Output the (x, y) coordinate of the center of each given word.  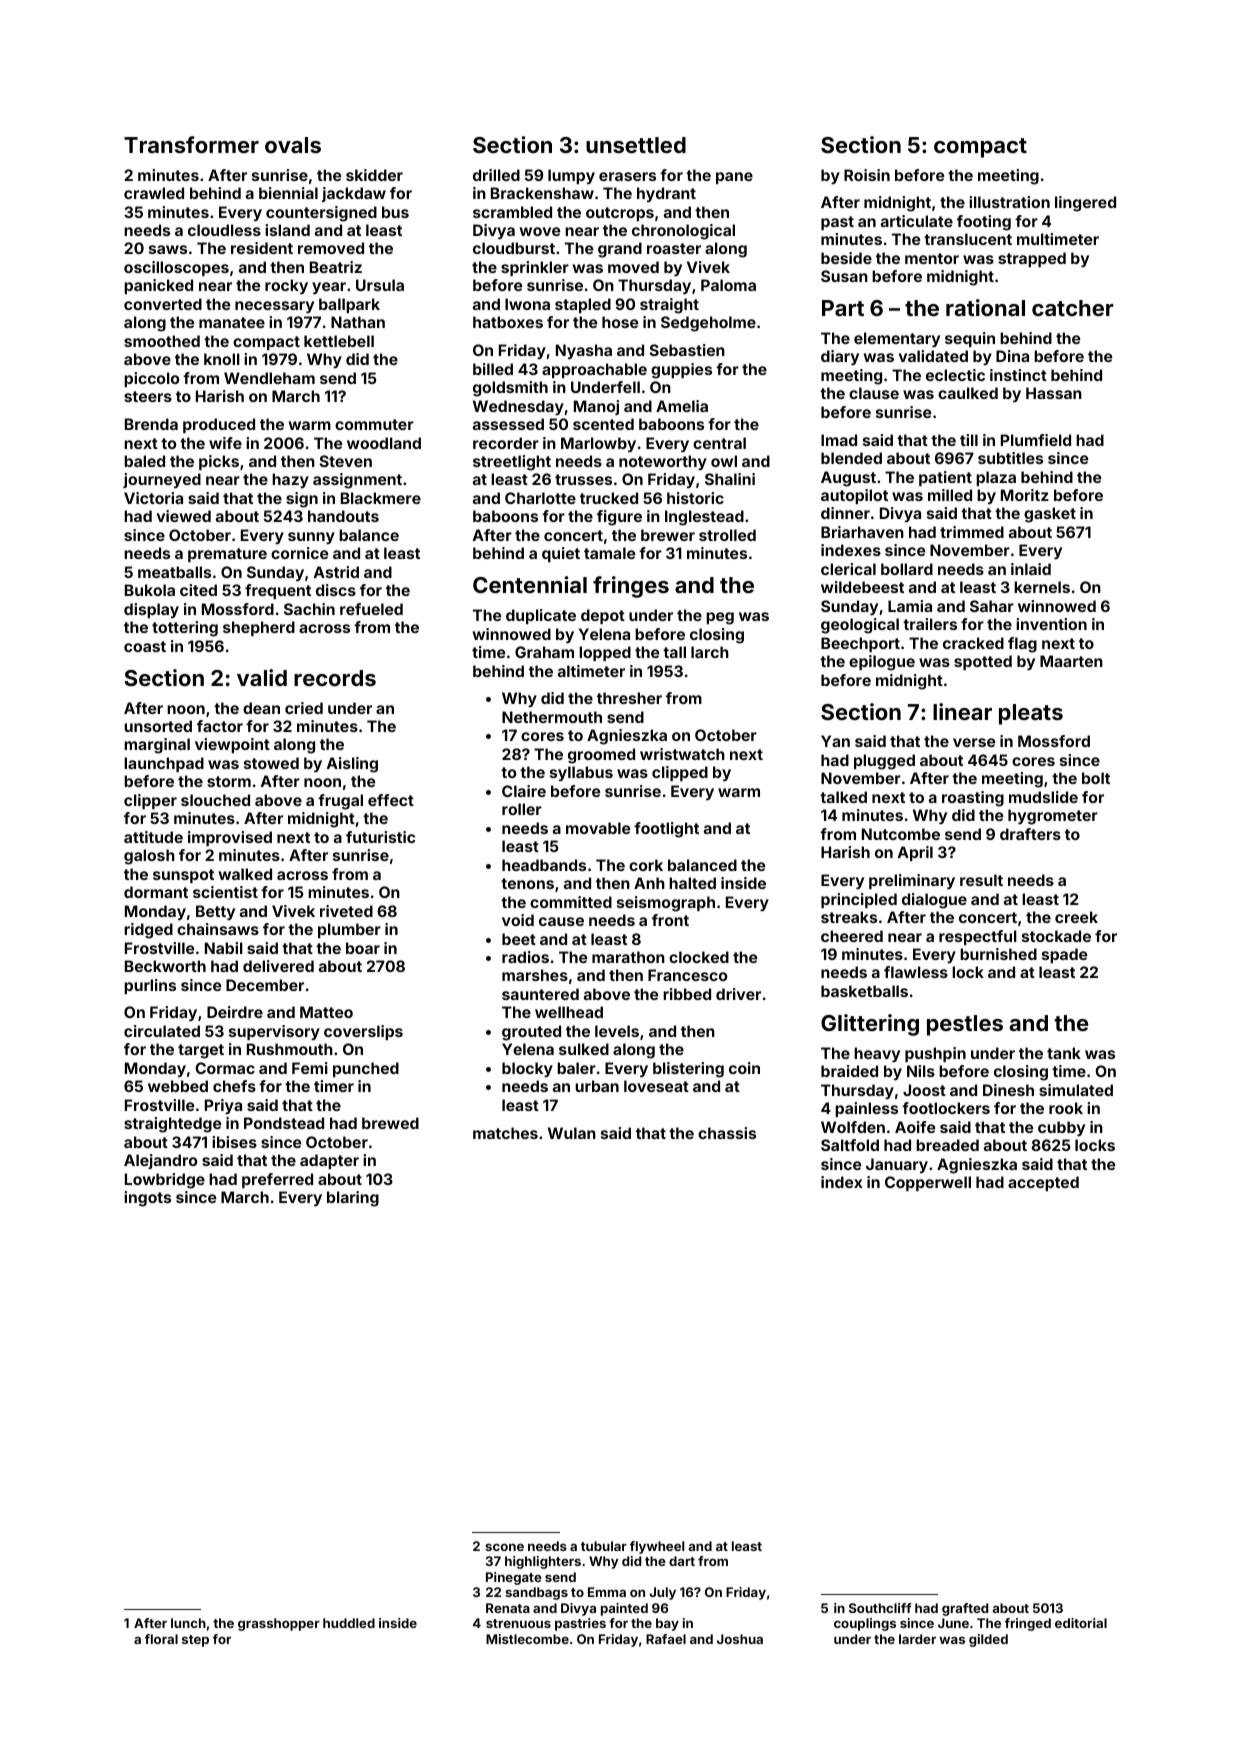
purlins (150, 986)
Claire (524, 791)
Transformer (191, 144)
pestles (965, 1025)
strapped (1032, 259)
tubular (604, 1546)
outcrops (620, 214)
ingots (147, 1199)
